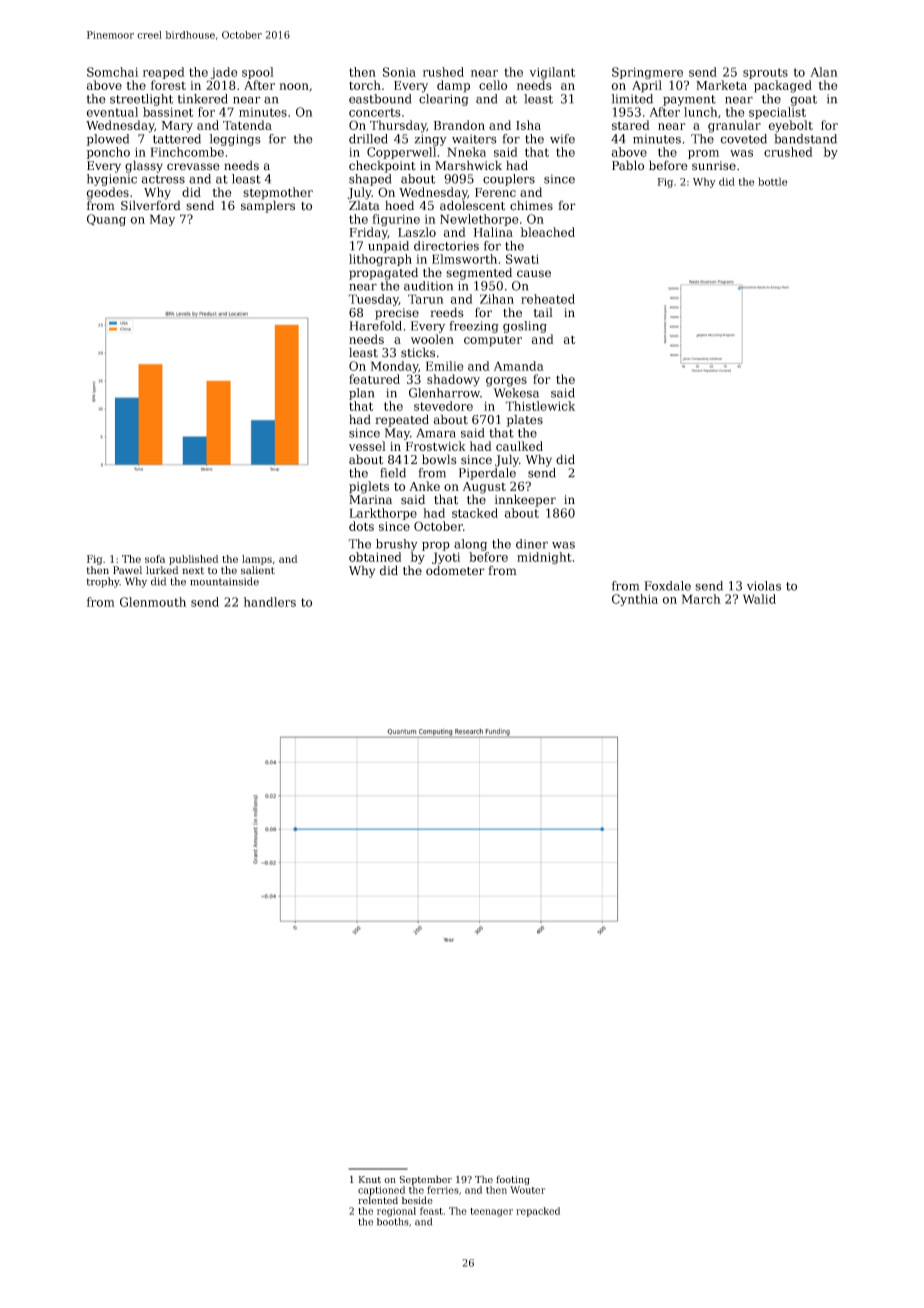  What do you see at coordinates (378, 1200) in the screenshot?
I see `relented` at bounding box center [378, 1200].
